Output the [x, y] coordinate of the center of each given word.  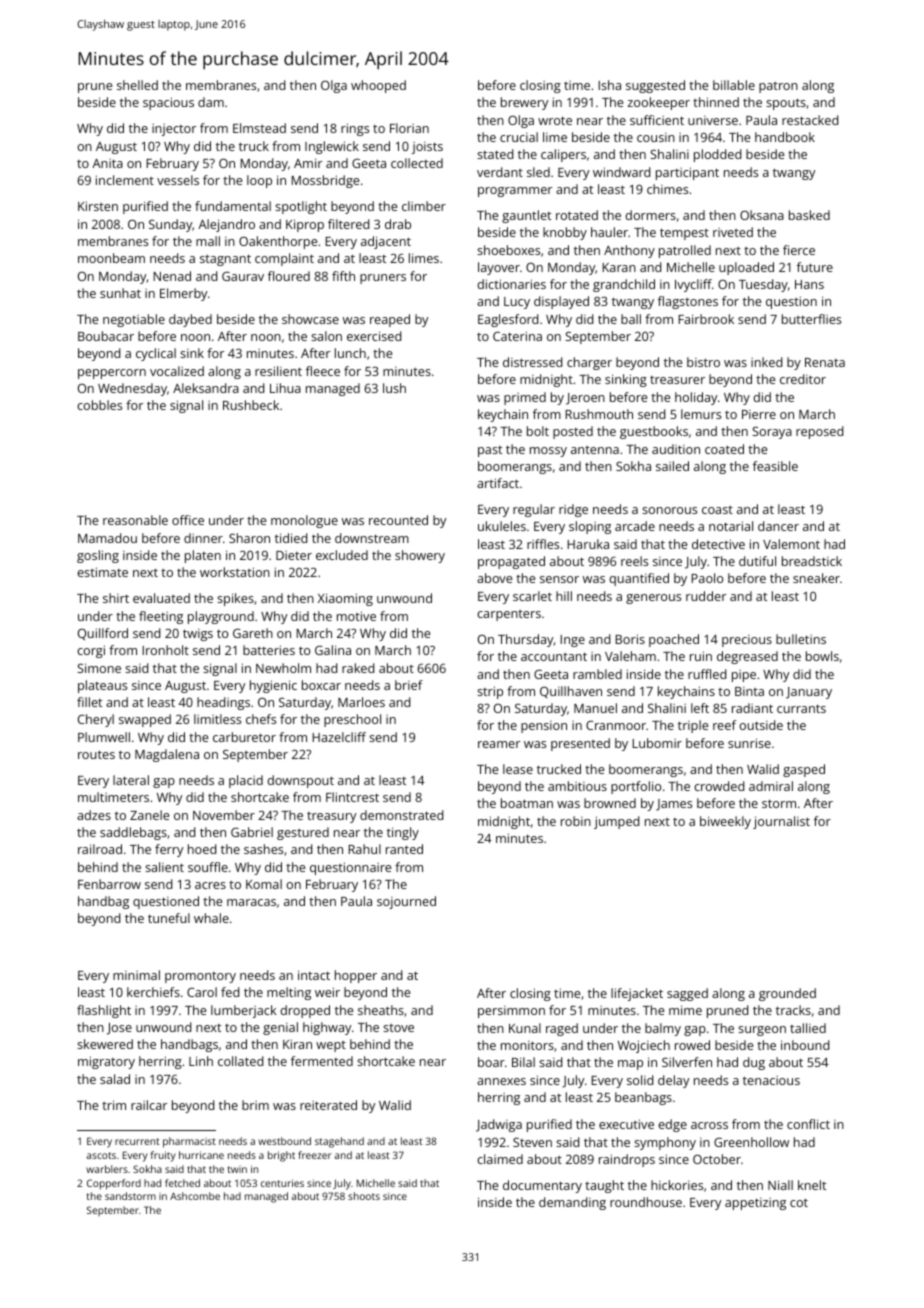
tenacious [771, 1080]
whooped [378, 86]
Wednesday [132, 389]
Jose [119, 1029]
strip [490, 692]
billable [734, 85]
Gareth [253, 633]
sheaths [381, 1010]
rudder [706, 596]
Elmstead [259, 128]
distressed [532, 362]
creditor [803, 379]
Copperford [114, 1184]
